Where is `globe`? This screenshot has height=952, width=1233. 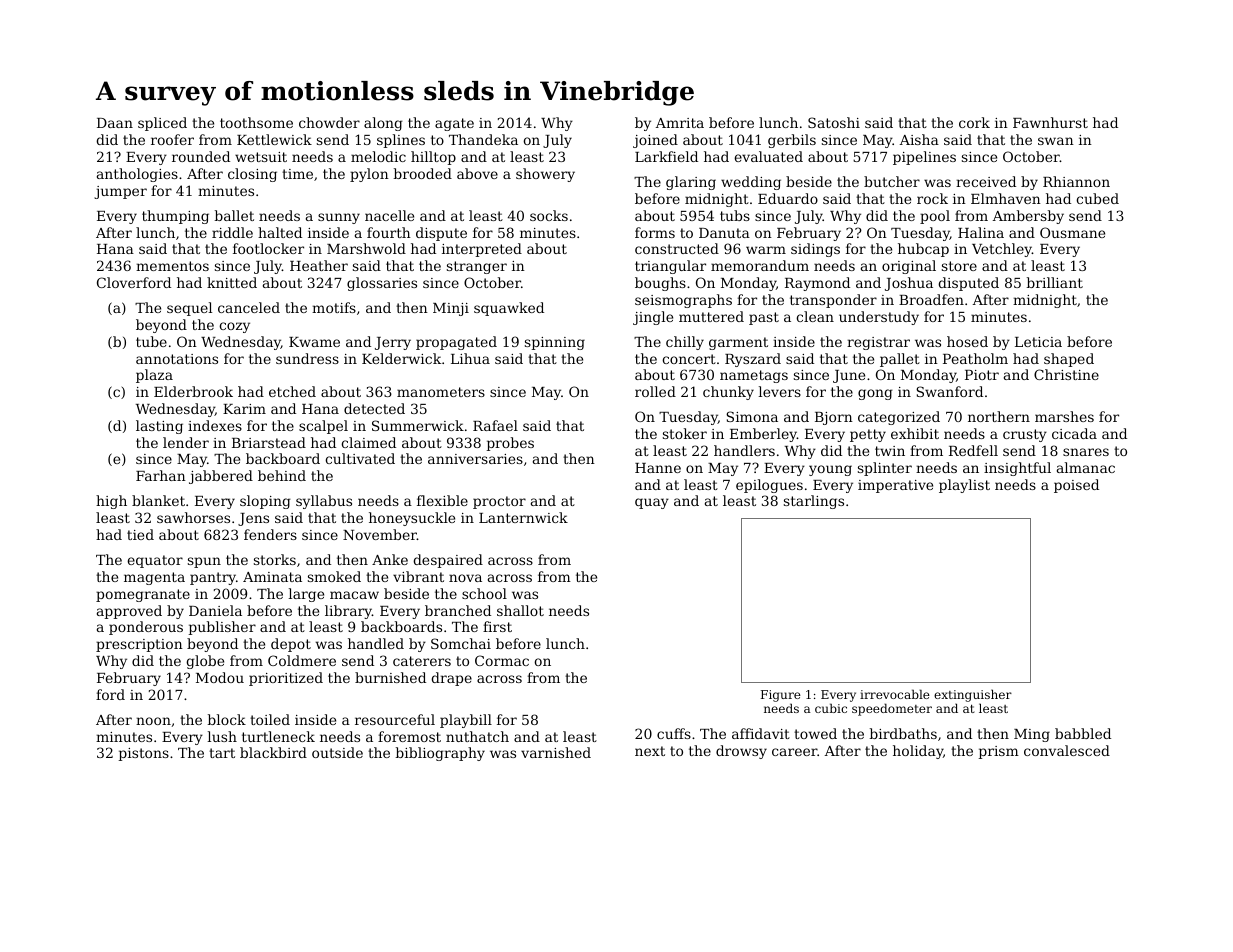 globe is located at coordinates (205, 662).
